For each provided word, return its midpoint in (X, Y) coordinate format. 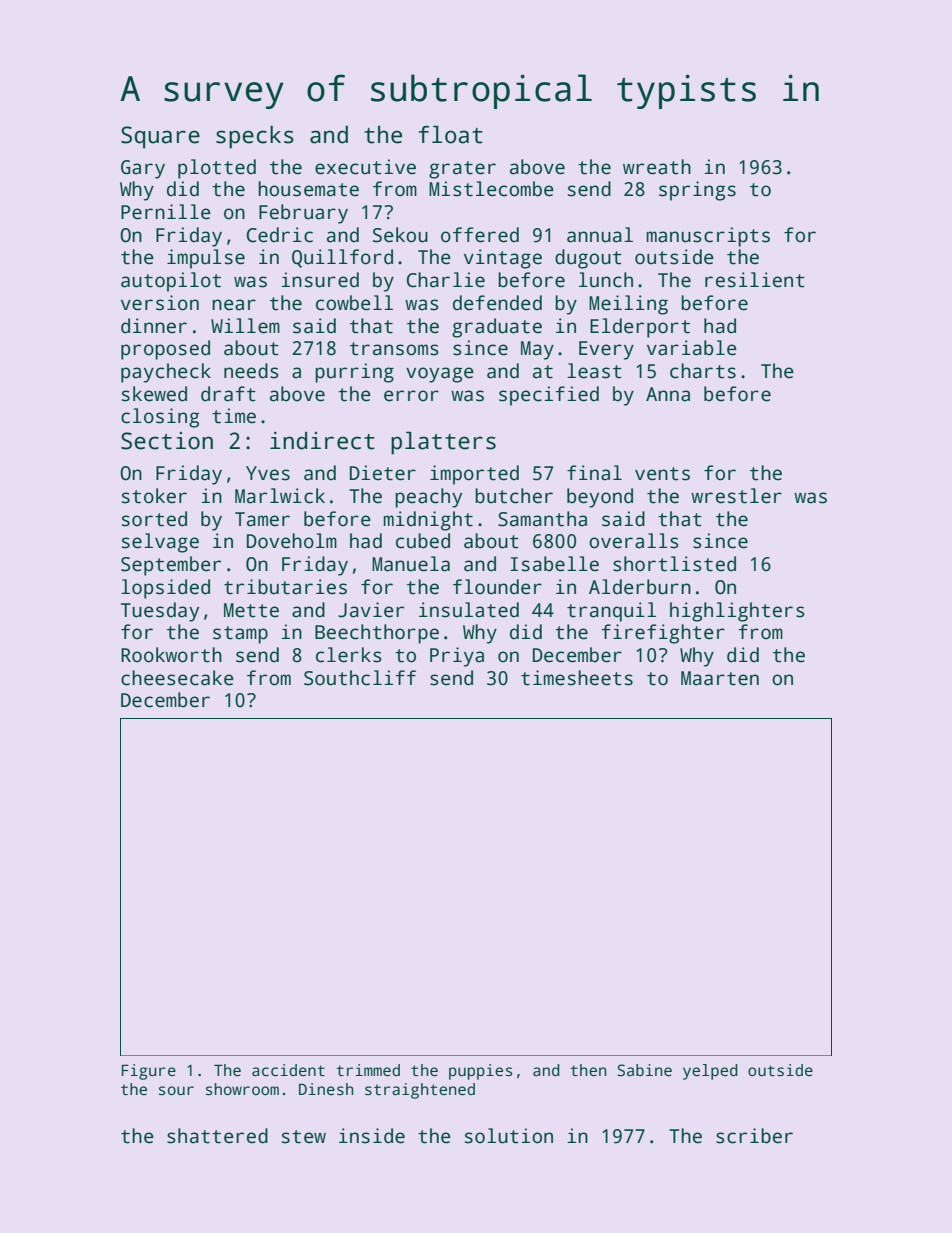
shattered (217, 1136)
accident (288, 1070)
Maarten (720, 678)
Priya (457, 657)
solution (509, 1136)
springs (697, 191)
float (451, 134)
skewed (154, 394)
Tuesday (160, 612)
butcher (514, 496)
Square (160, 137)
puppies (480, 1072)
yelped (710, 1072)
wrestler (736, 496)
